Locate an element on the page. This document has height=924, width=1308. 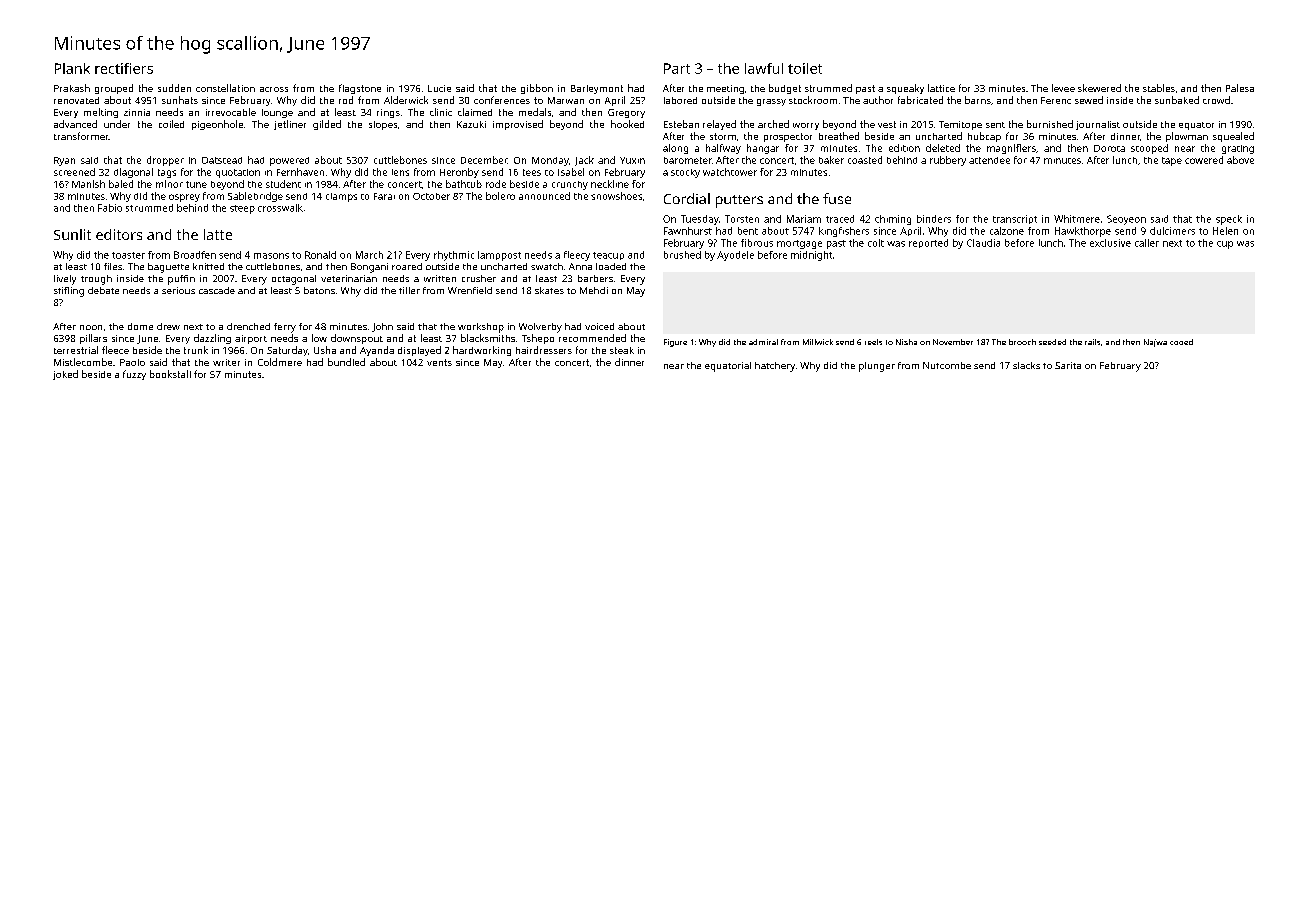
caller is located at coordinates (1147, 243).
